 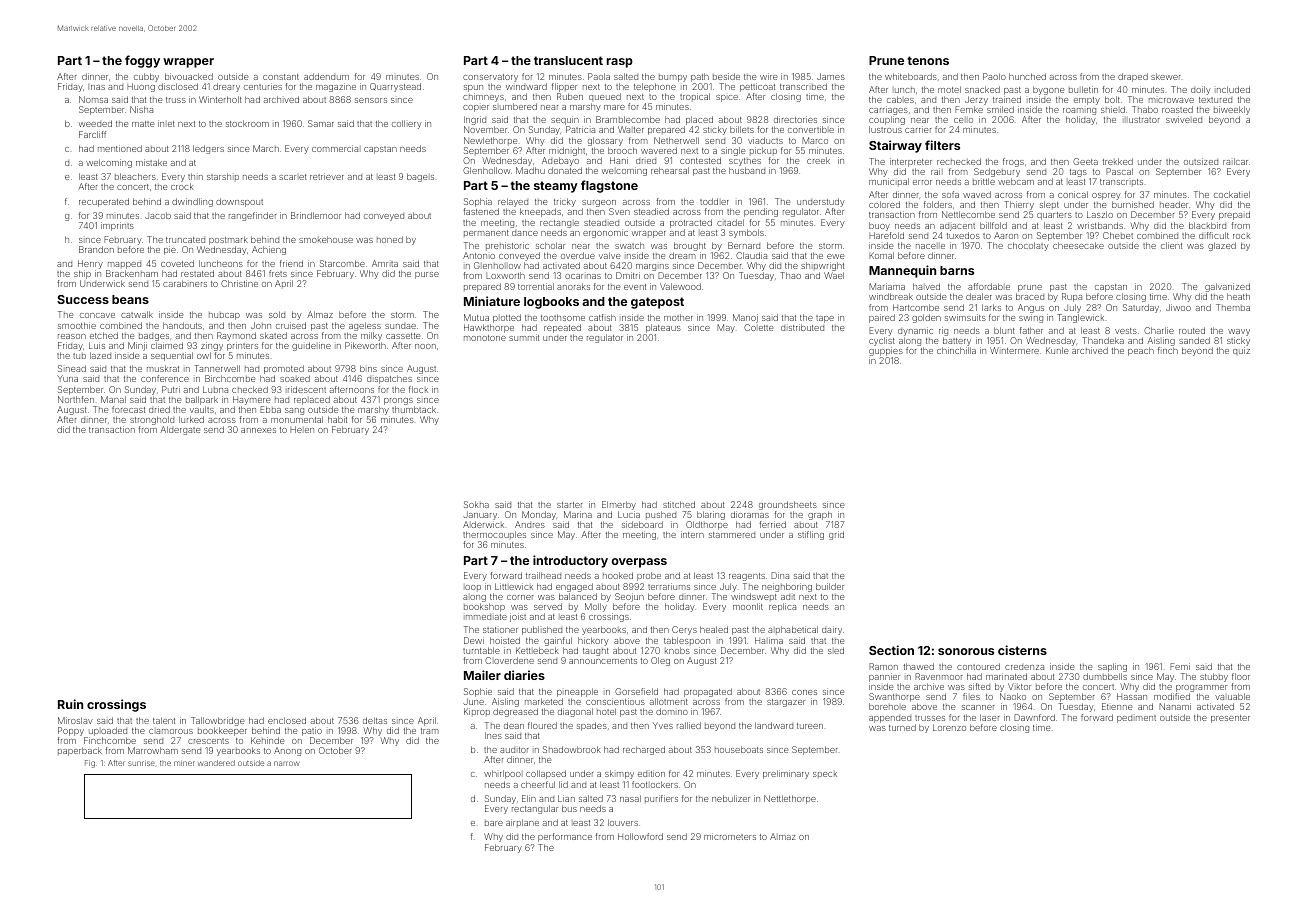 I want to click on motel, so click(x=949, y=89).
